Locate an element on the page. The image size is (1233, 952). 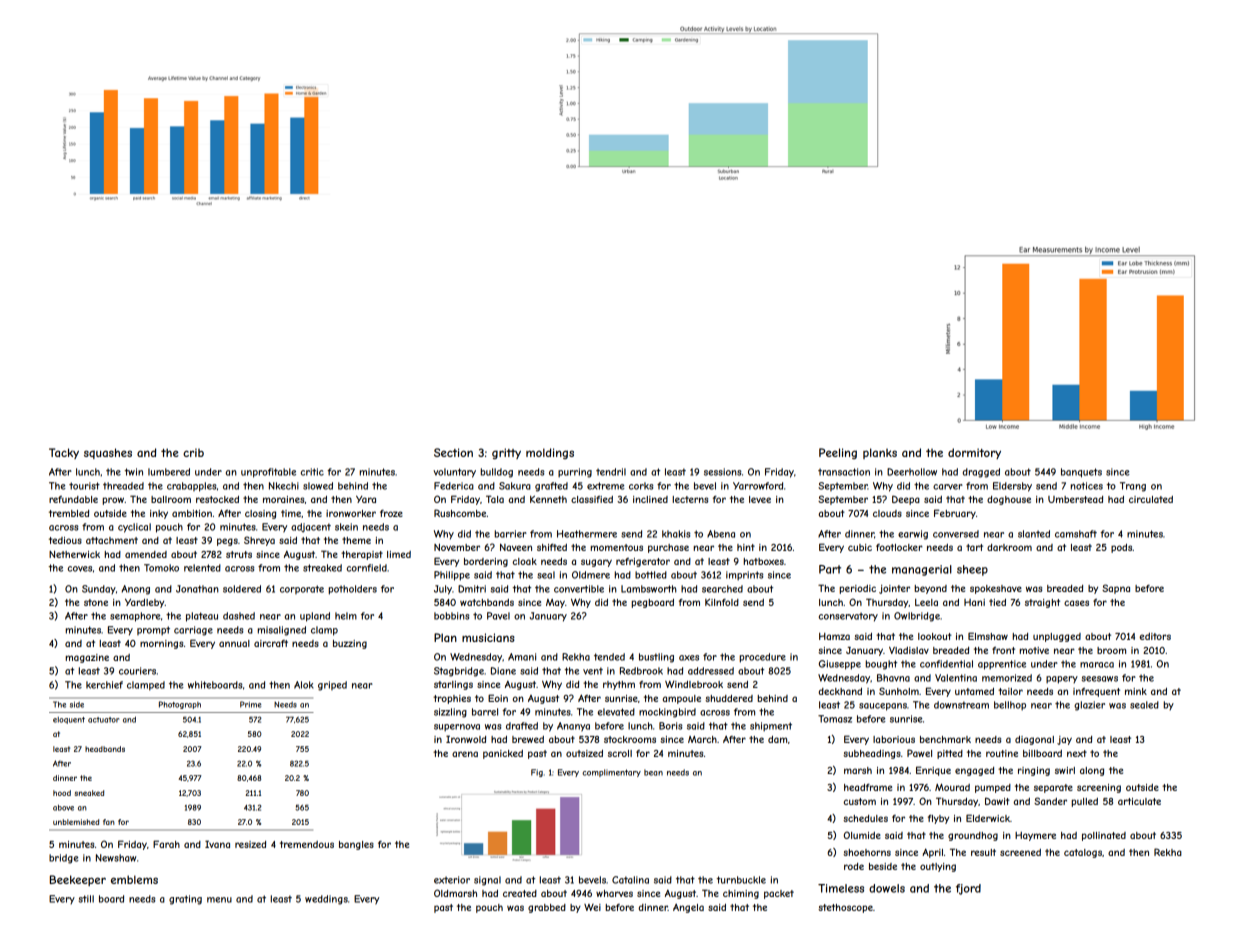
carriage is located at coordinates (193, 631).
